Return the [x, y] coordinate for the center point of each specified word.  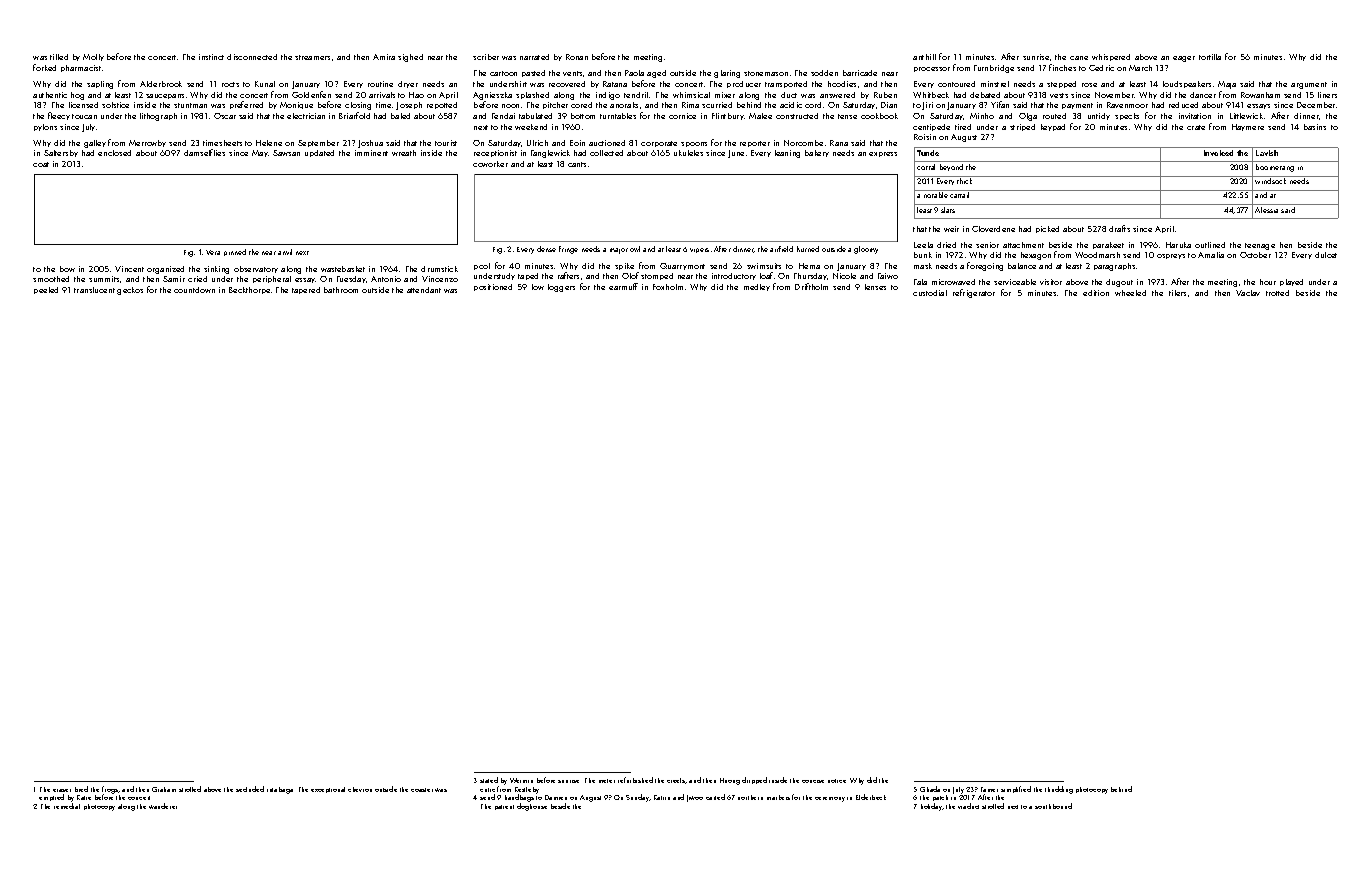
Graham [164, 789]
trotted [1277, 293]
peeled [46, 290]
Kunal [265, 84]
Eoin [577, 143]
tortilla [1210, 57]
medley [757, 287]
